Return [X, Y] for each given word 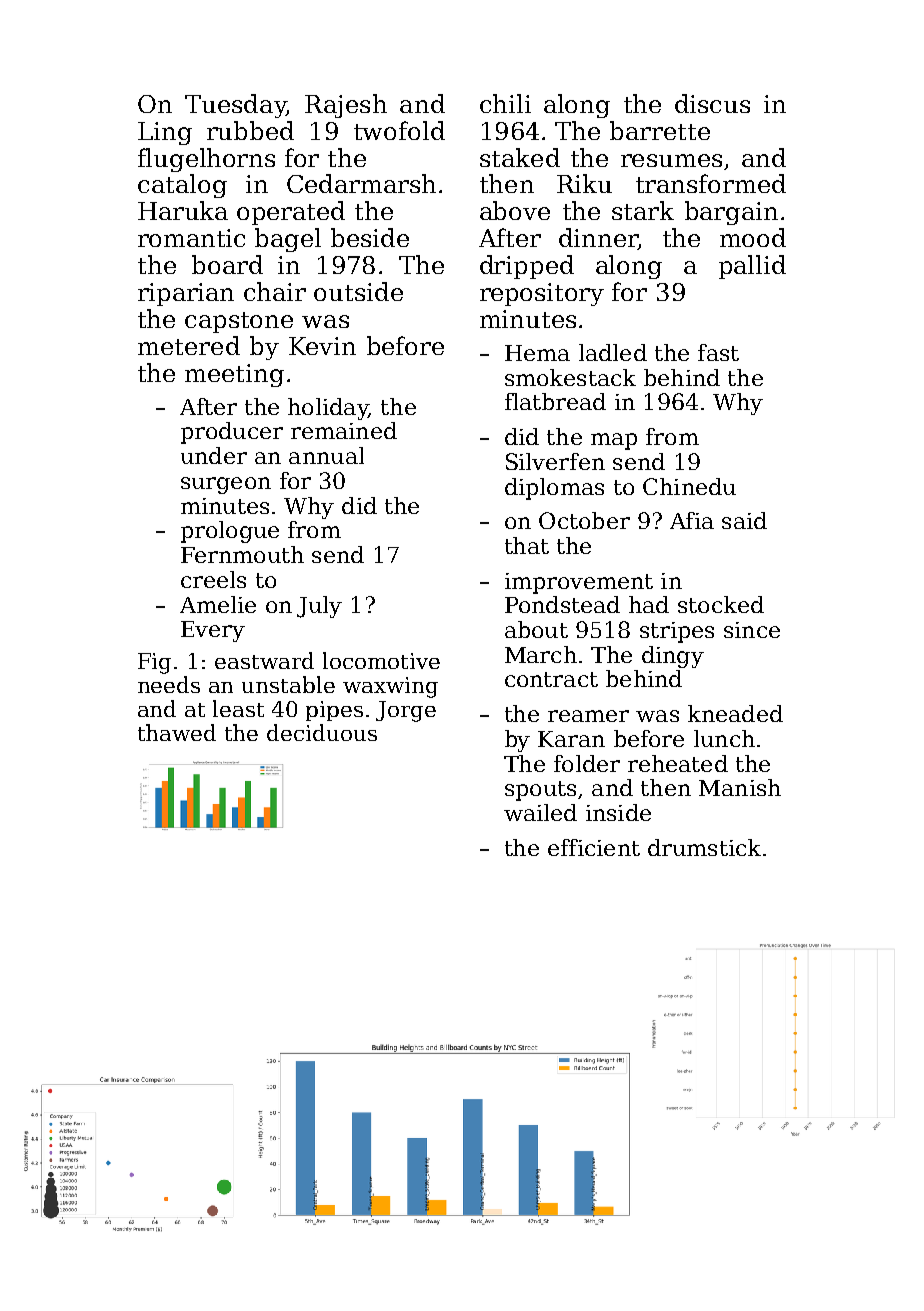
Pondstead [562, 604]
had [649, 604]
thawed [177, 732]
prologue [230, 532]
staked [520, 157]
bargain [731, 213]
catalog [182, 186]
